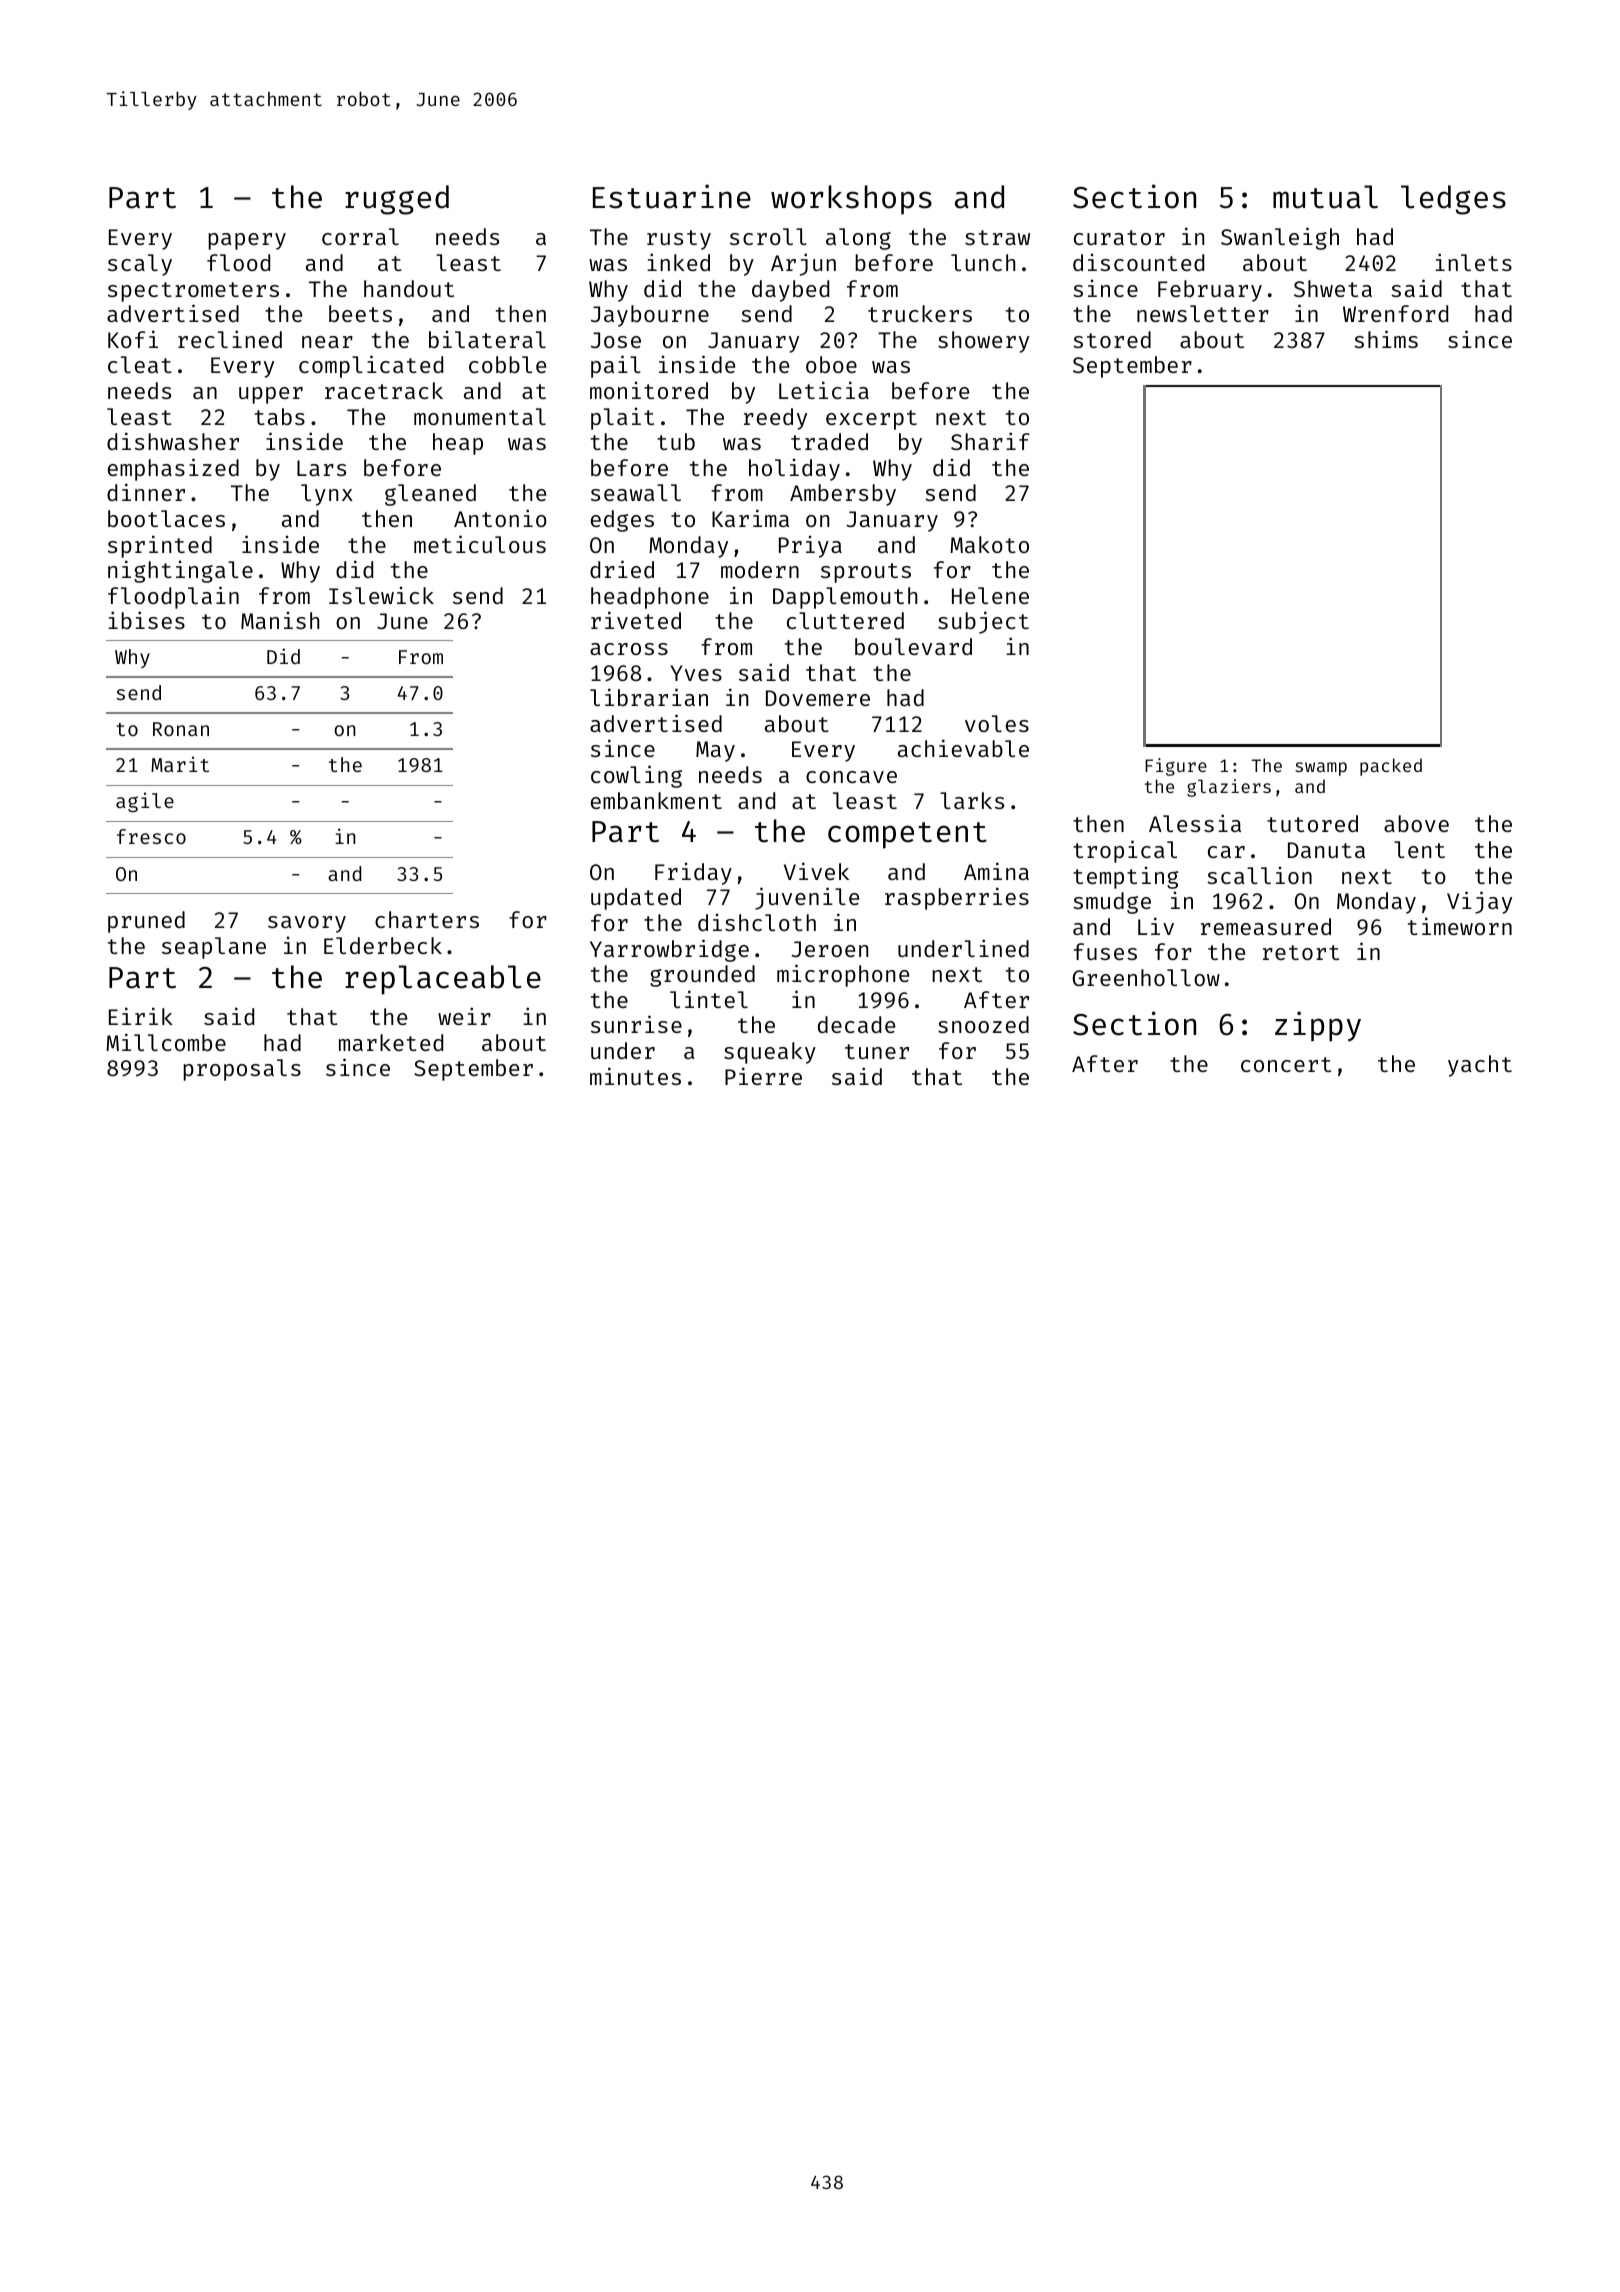  Describe the element at coordinates (709, 999) in the image. I see `lintel` at that location.
